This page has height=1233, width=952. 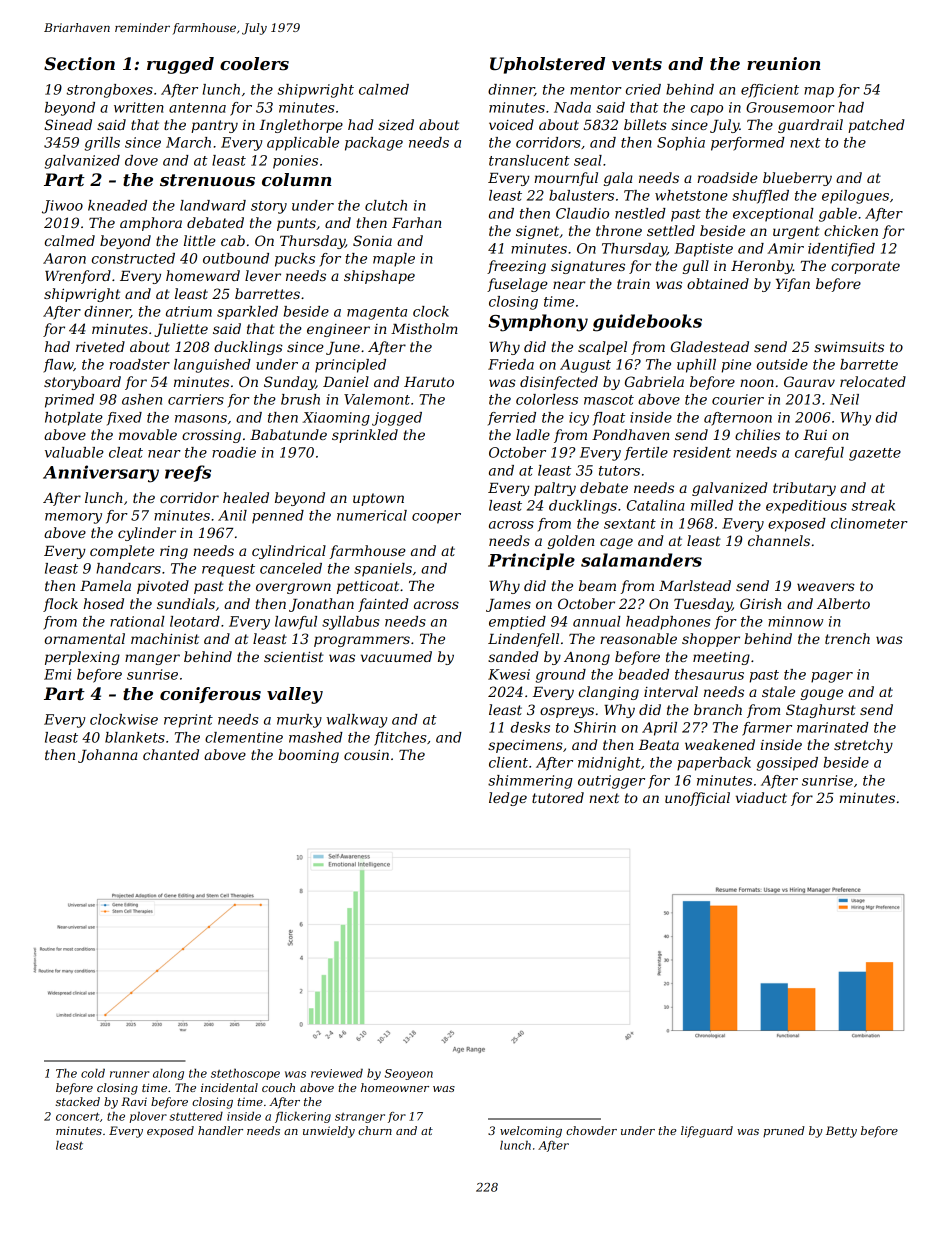 What do you see at coordinates (784, 64) in the page?
I see `reunion` at bounding box center [784, 64].
